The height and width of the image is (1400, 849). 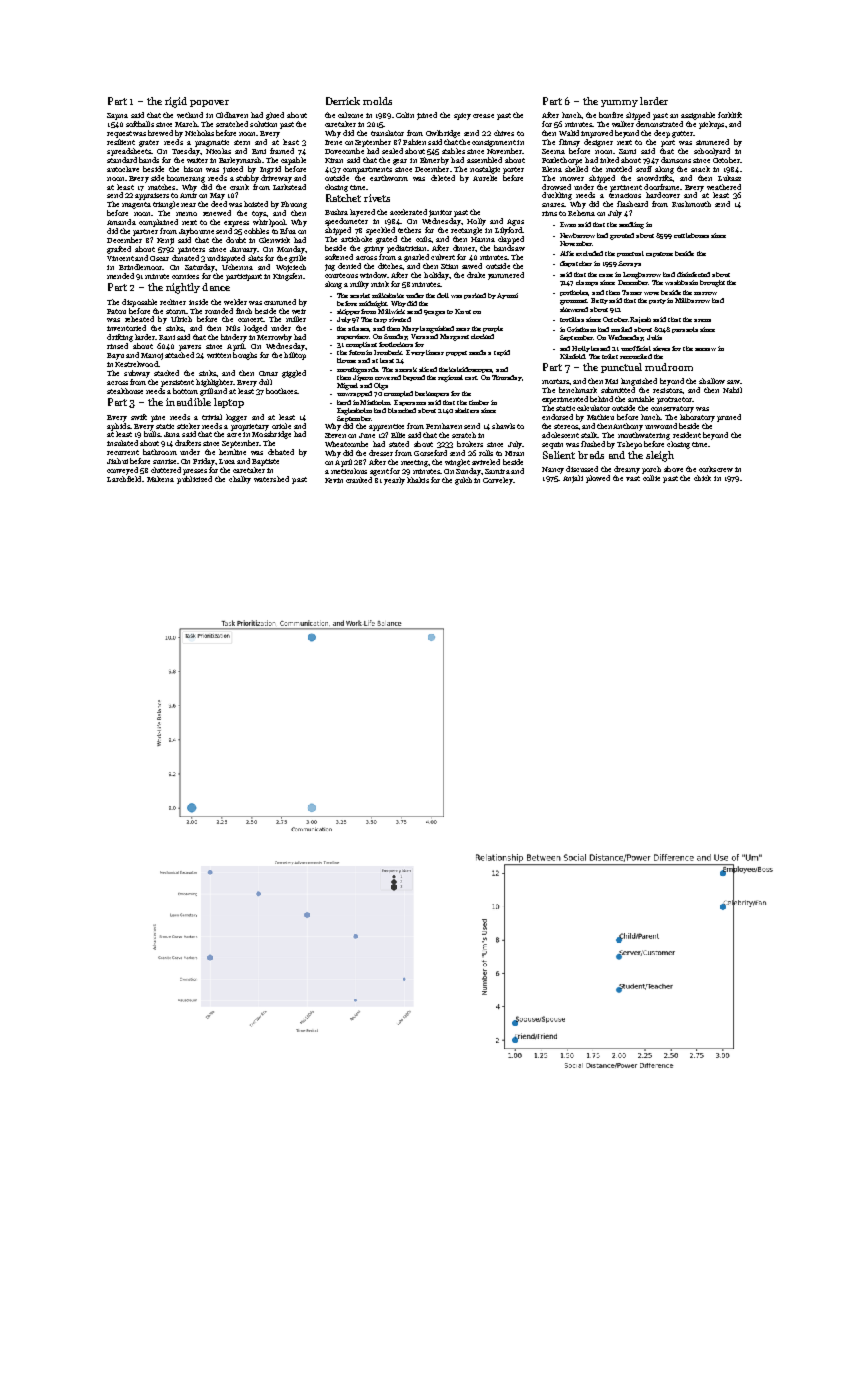 What do you see at coordinates (712, 142) in the image?
I see `simmered` at bounding box center [712, 142].
